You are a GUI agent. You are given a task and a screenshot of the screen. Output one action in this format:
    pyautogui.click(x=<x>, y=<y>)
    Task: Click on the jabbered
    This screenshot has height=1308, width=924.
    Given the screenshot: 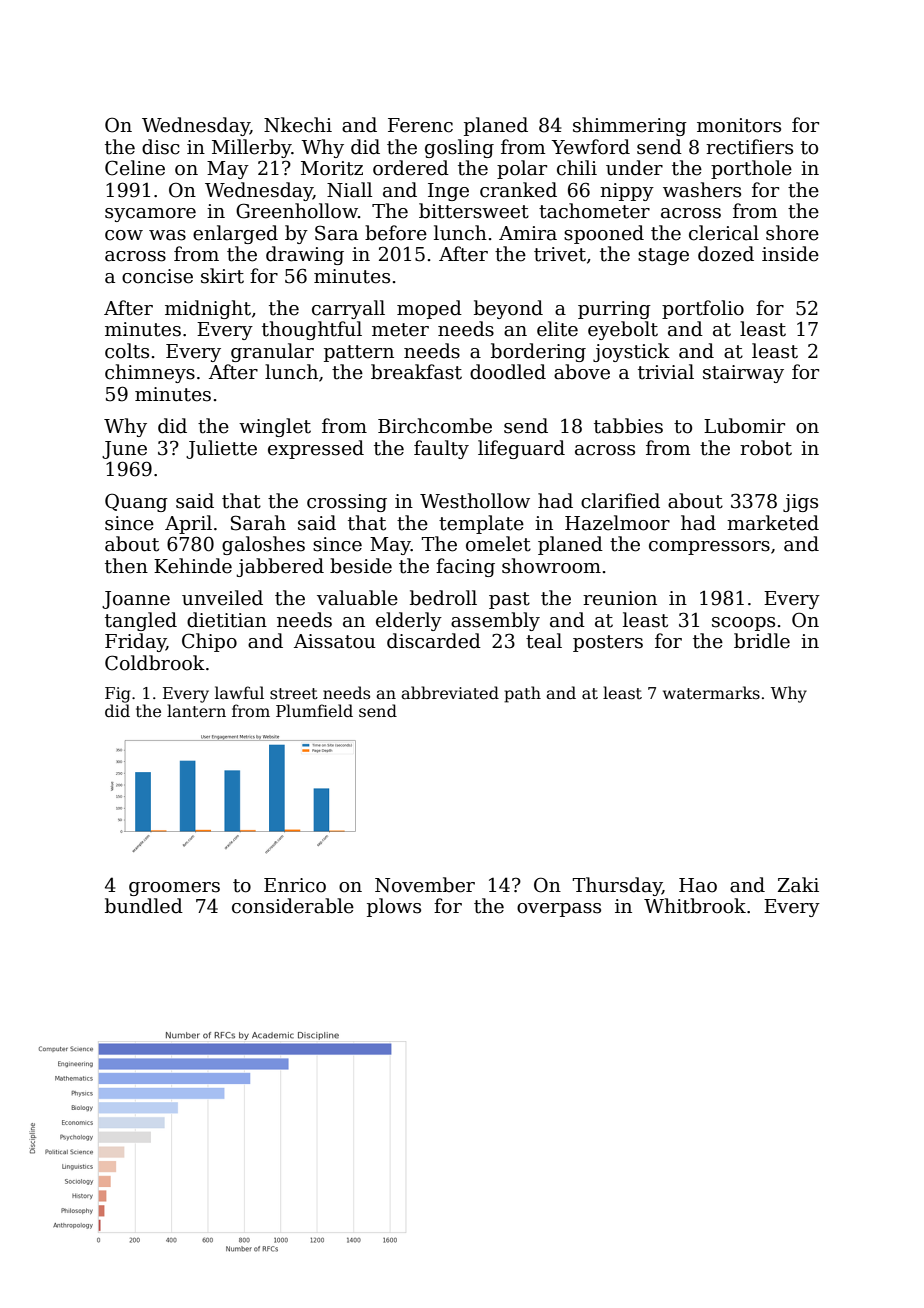 What is the action you would take?
    pyautogui.click(x=280, y=567)
